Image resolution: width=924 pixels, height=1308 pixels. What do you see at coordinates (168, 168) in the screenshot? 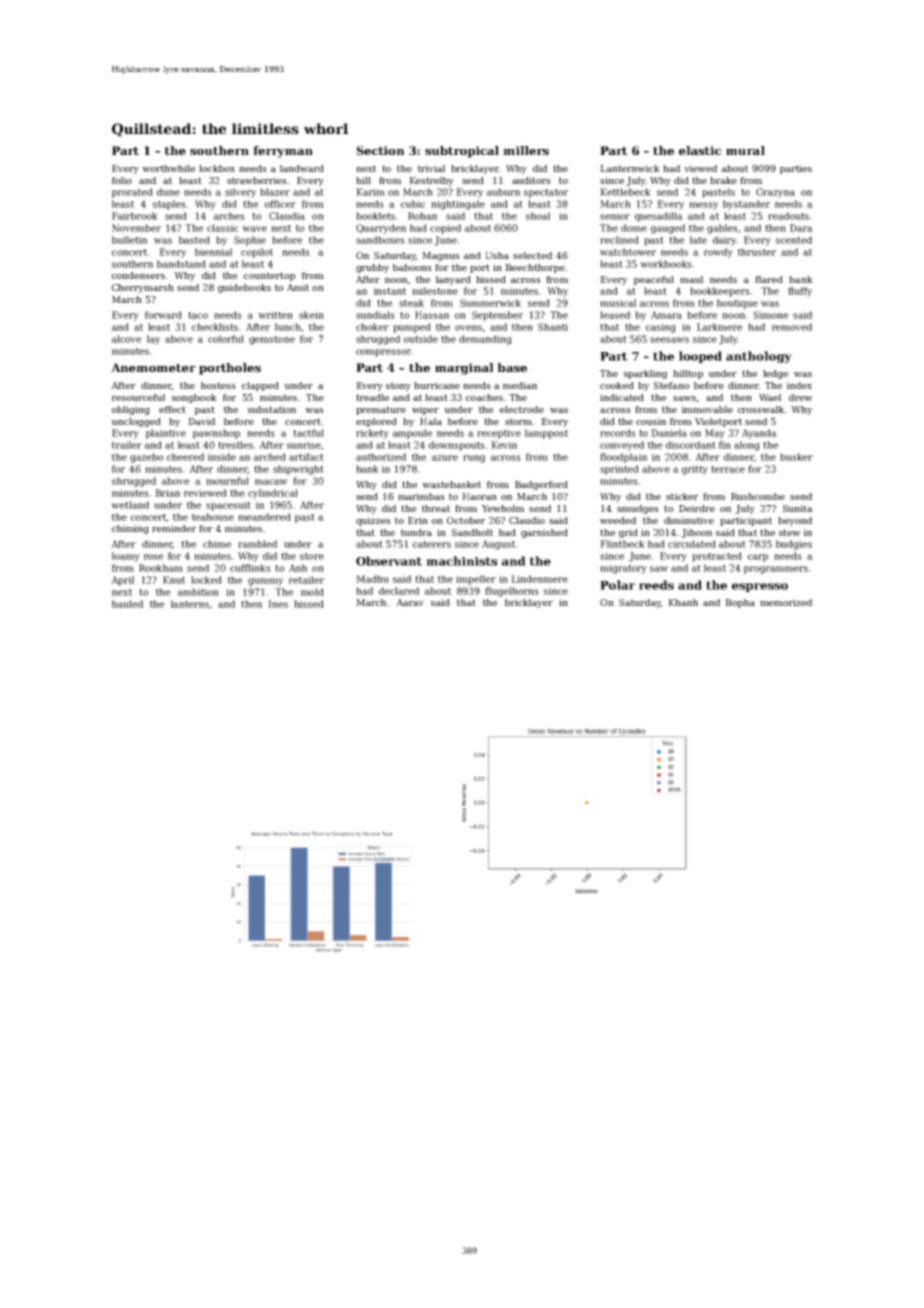
I see `worthwhile` at bounding box center [168, 168].
